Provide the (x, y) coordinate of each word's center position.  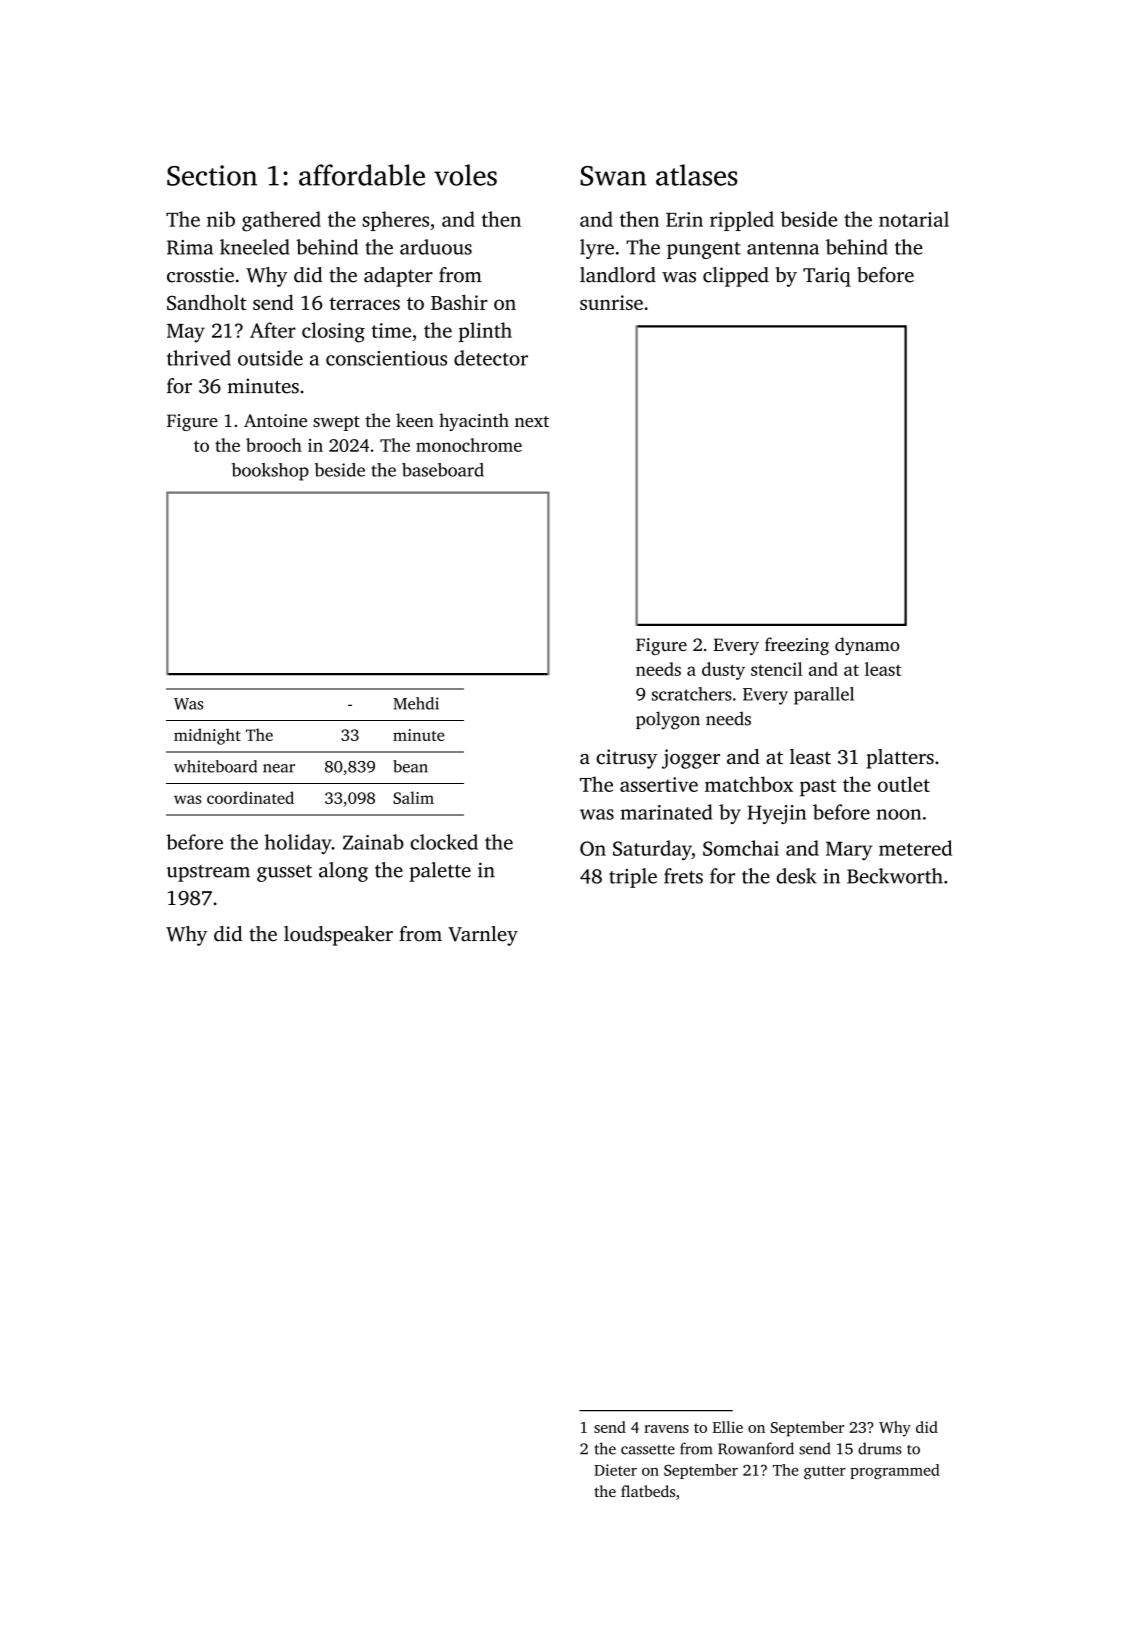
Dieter (615, 1470)
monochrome (469, 445)
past (818, 787)
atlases (697, 175)
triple (633, 878)
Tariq (827, 277)
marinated (666, 812)
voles (465, 175)
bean (410, 766)
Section (212, 175)
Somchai (741, 848)
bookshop (270, 472)
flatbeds (648, 1491)
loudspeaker (338, 936)
